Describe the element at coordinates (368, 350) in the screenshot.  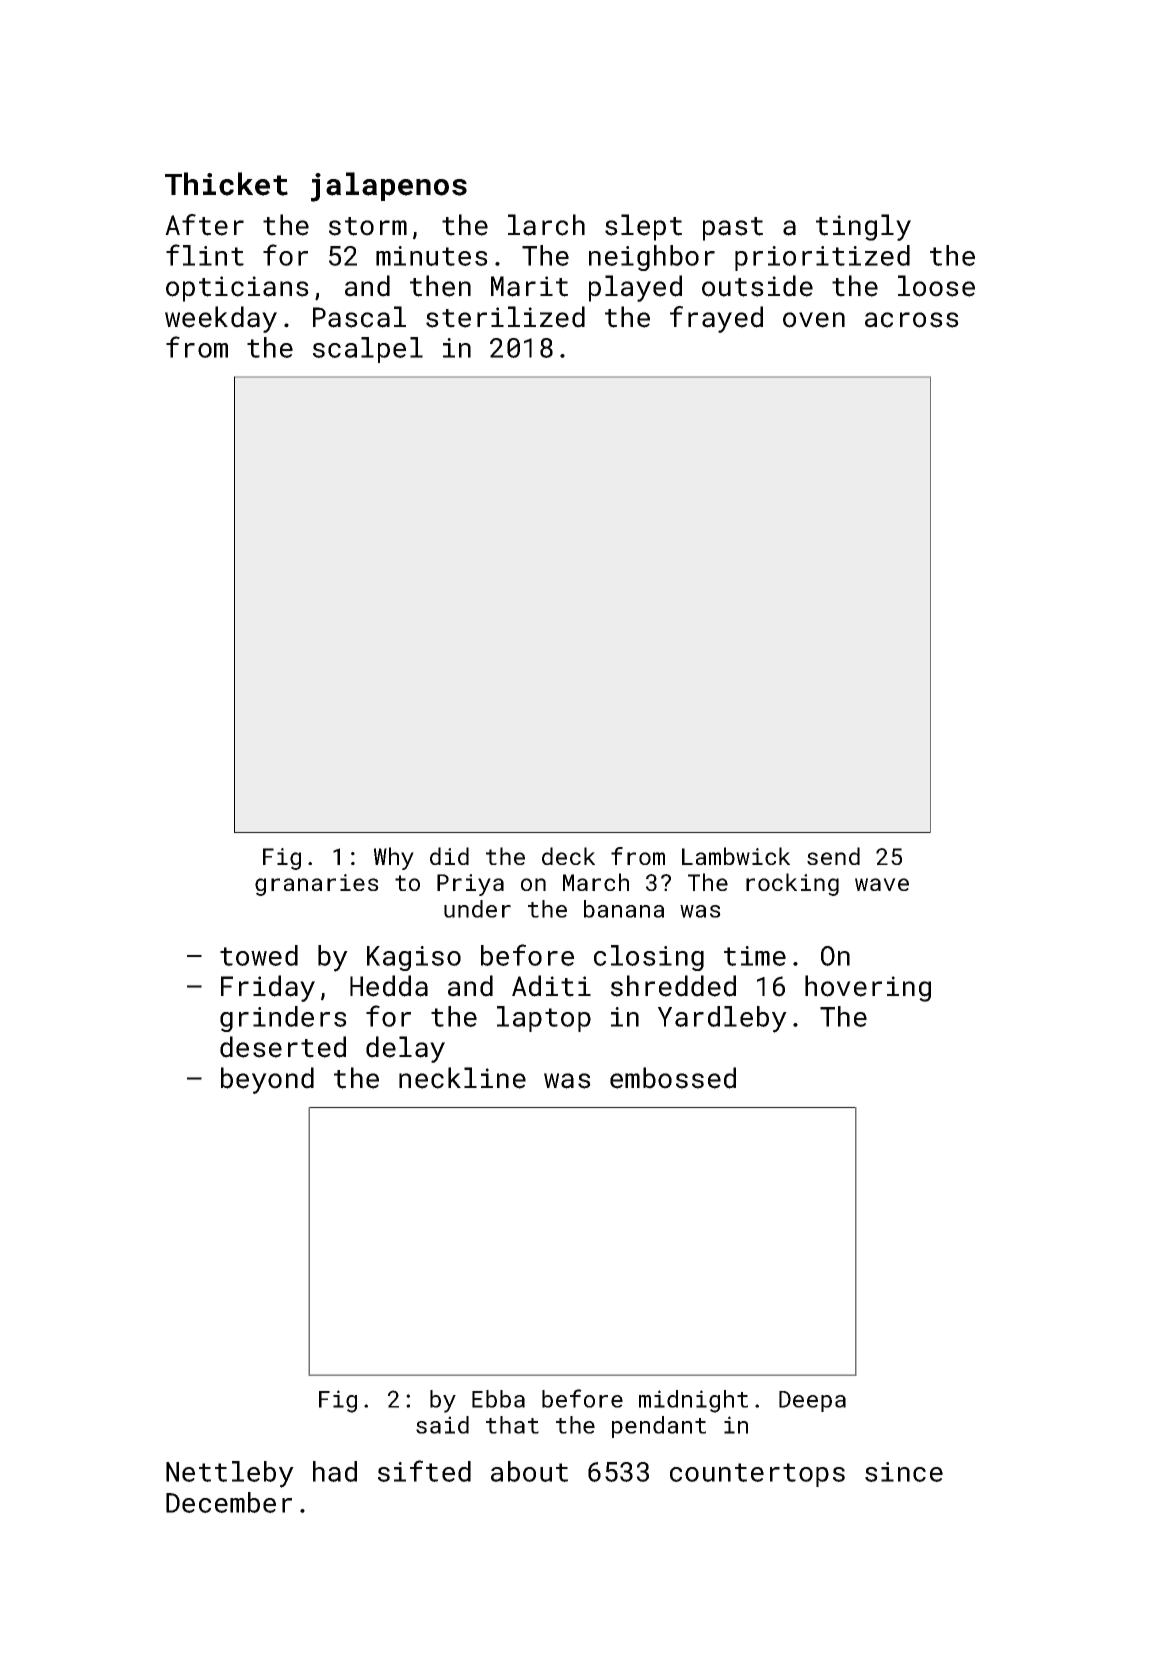
I see `scalpel` at that location.
